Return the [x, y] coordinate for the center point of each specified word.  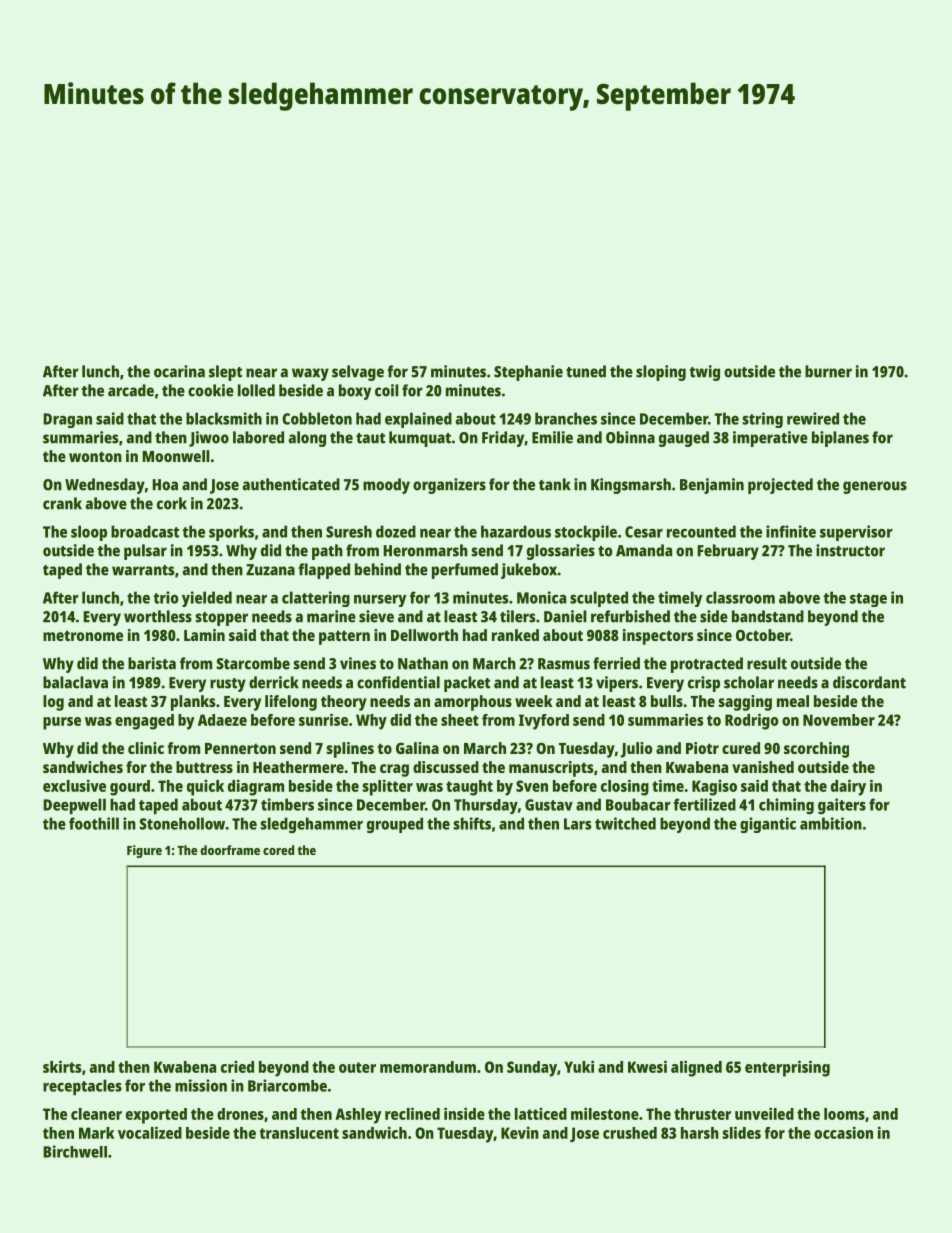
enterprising [787, 1068]
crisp [704, 684]
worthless [158, 616]
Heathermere [298, 767]
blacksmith [224, 418]
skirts [62, 1066]
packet [467, 684]
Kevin [520, 1132]
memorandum [428, 1067]
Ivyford [544, 722]
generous [875, 487]
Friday [503, 439]
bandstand [768, 616]
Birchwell [75, 1151]
